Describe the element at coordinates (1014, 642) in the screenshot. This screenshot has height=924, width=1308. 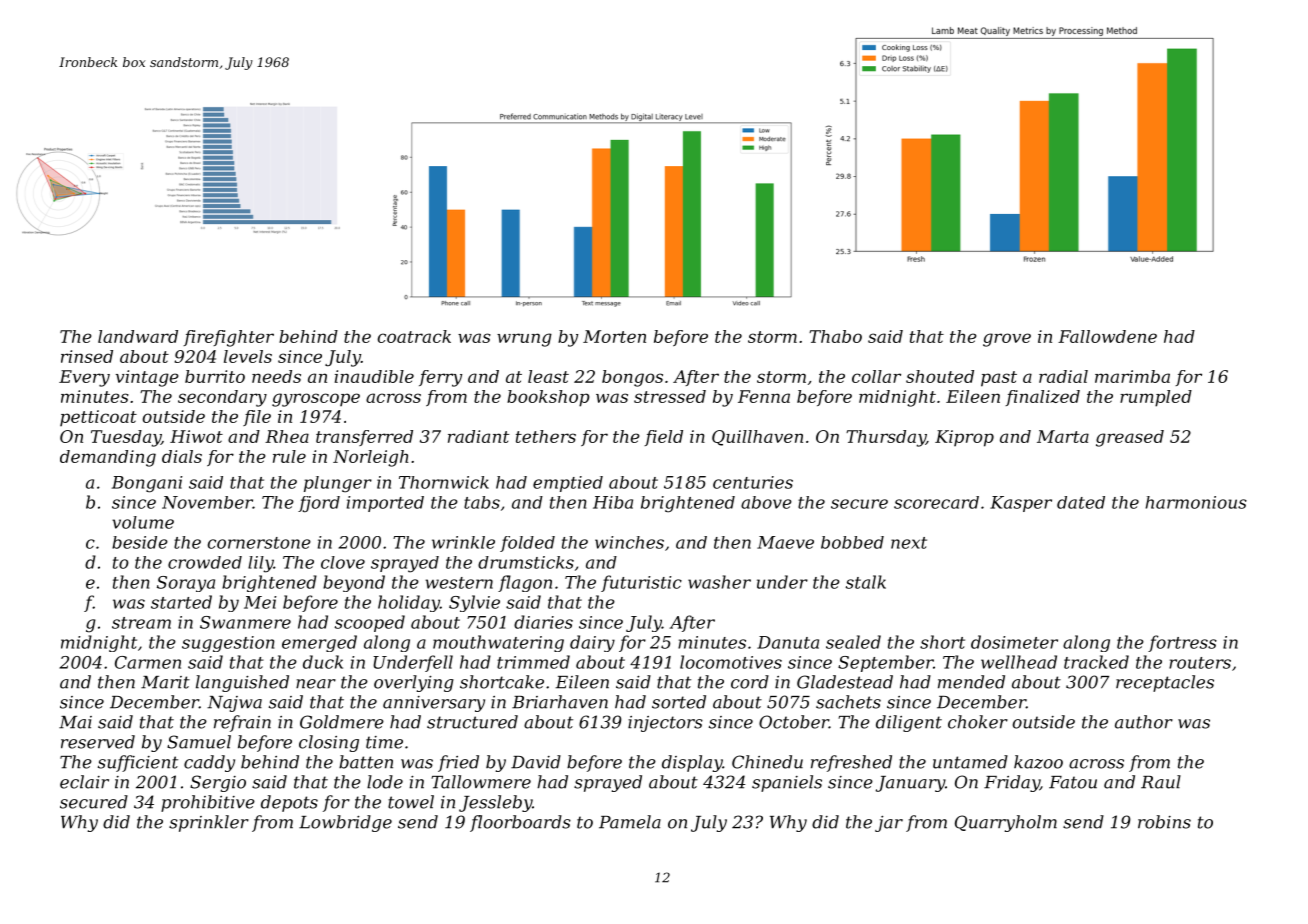
I see `dosimeter` at that location.
